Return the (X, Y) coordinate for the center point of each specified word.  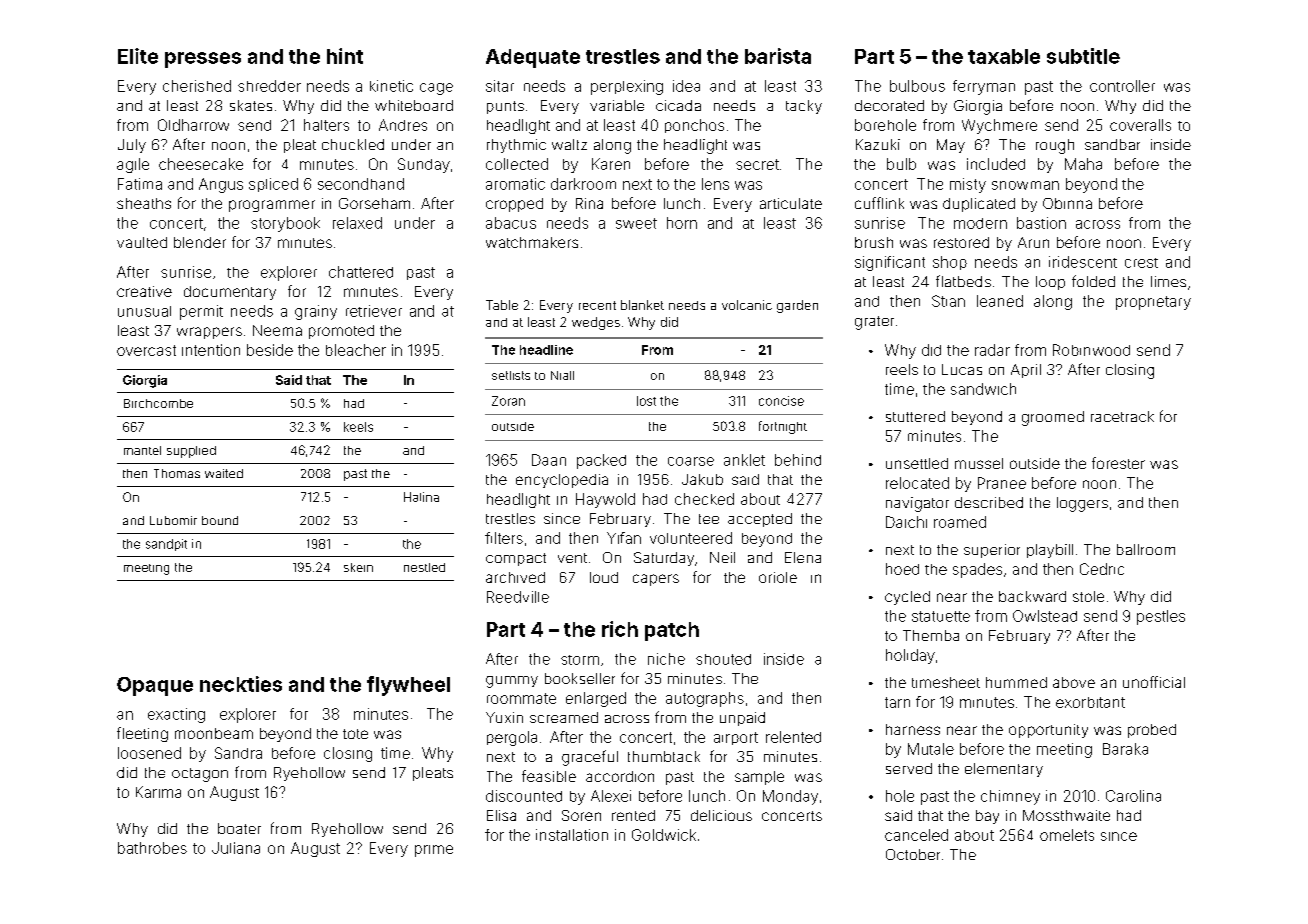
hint (345, 56)
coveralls (1140, 125)
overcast (146, 350)
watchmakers (532, 242)
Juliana (236, 848)
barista (778, 56)
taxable (1004, 56)
